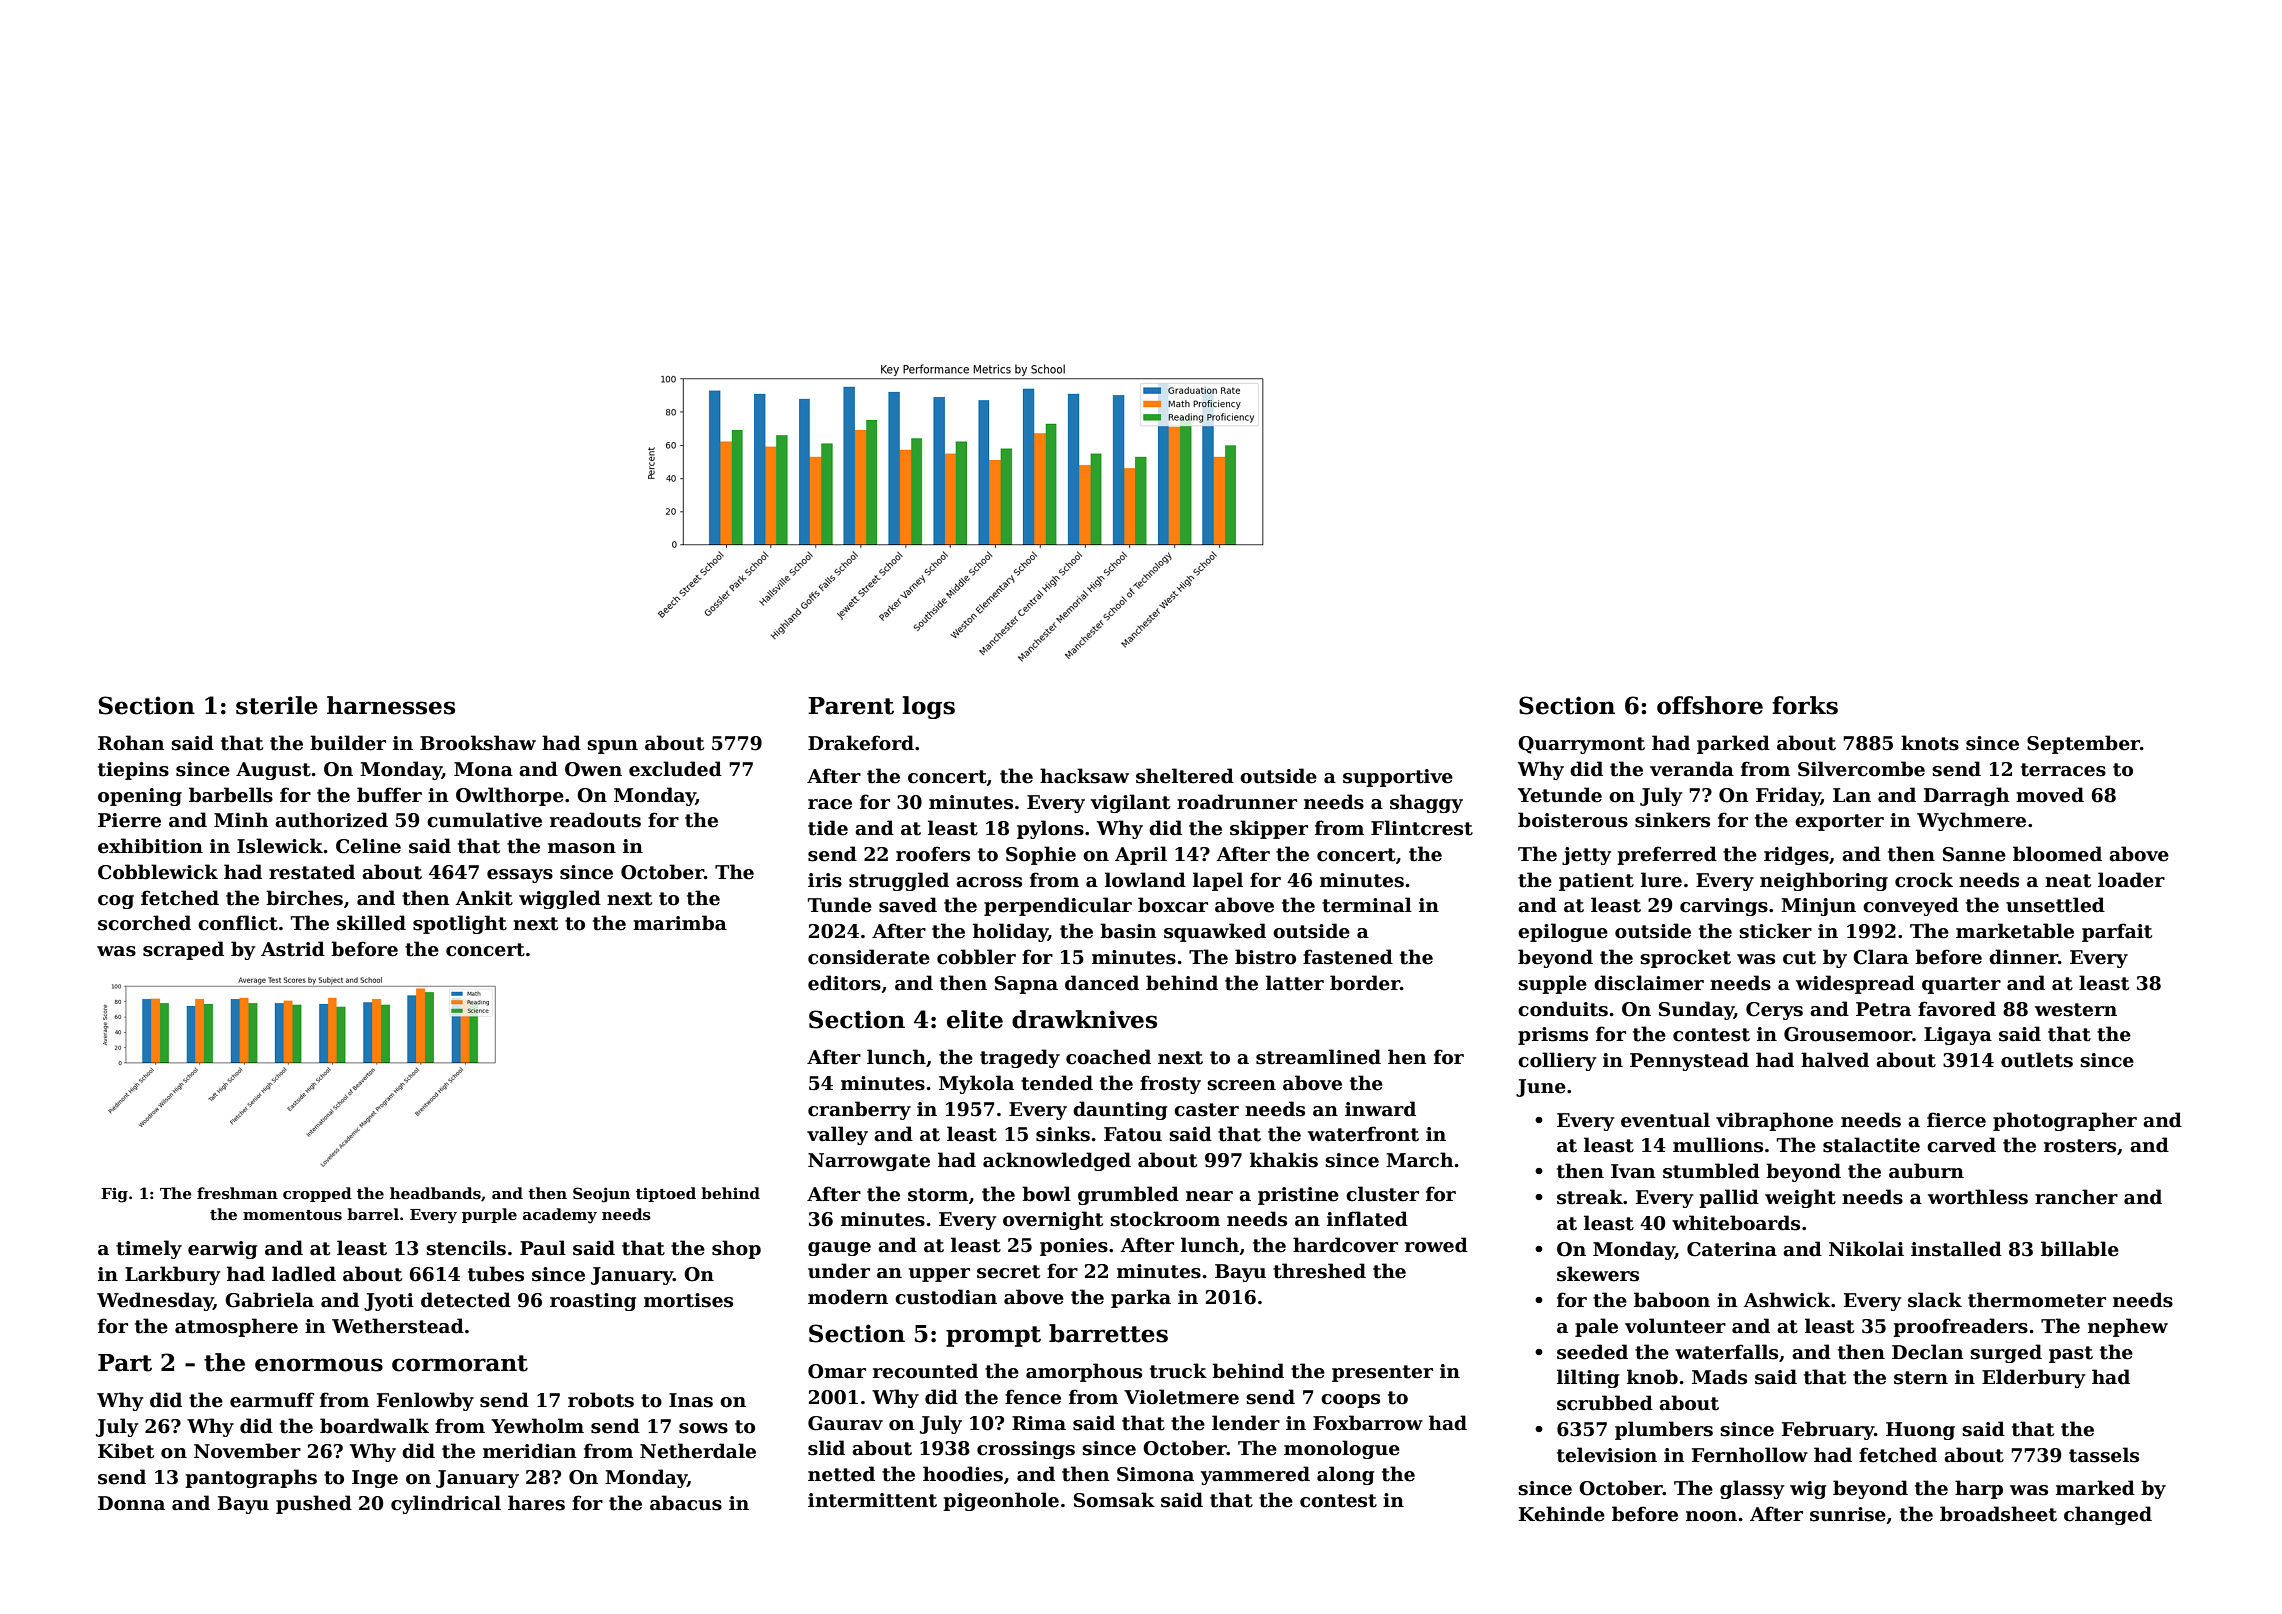 This image has width=2282, height=1614. Describe the element at coordinates (314, 1504) in the image. I see `pushed` at that location.
